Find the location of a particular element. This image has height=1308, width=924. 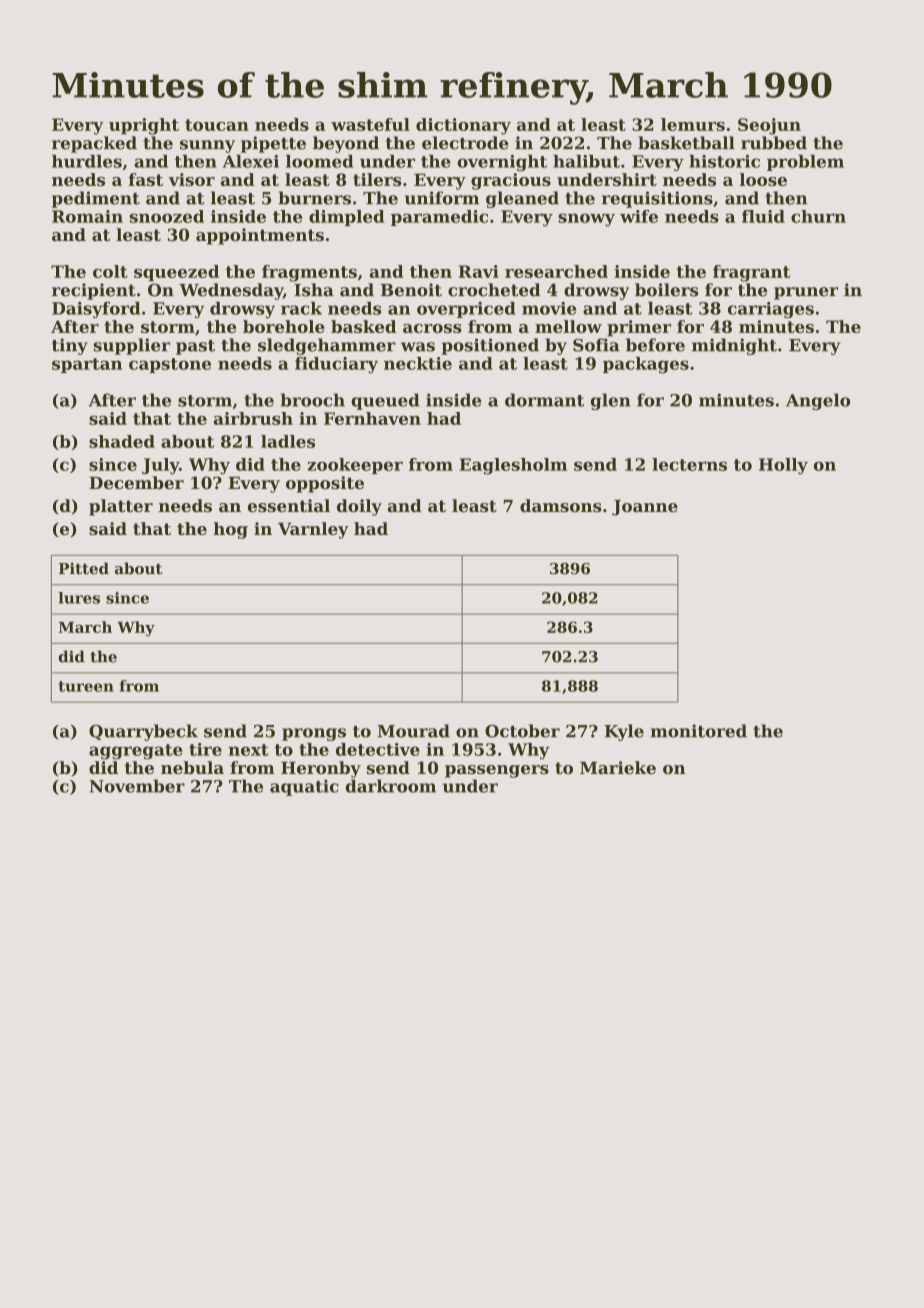

lecterns is located at coordinates (689, 464).
